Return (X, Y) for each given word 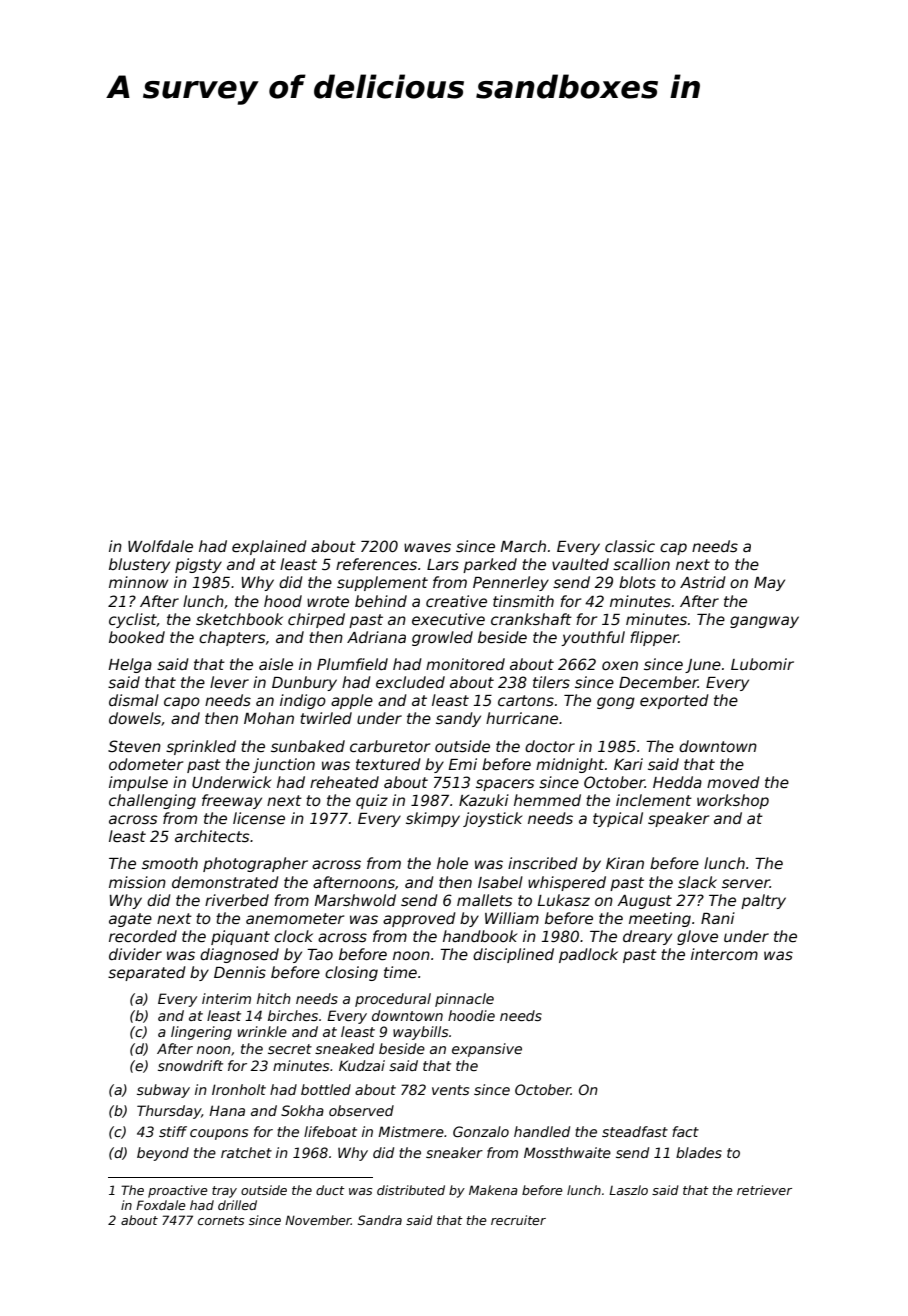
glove (697, 937)
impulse (138, 783)
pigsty (198, 565)
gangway (764, 622)
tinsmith (523, 601)
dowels (135, 718)
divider (135, 954)
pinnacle (464, 1000)
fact (685, 1131)
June (703, 666)
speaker (678, 819)
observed (361, 1110)
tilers (551, 682)
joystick (493, 819)
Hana (227, 1110)
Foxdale (161, 1205)
